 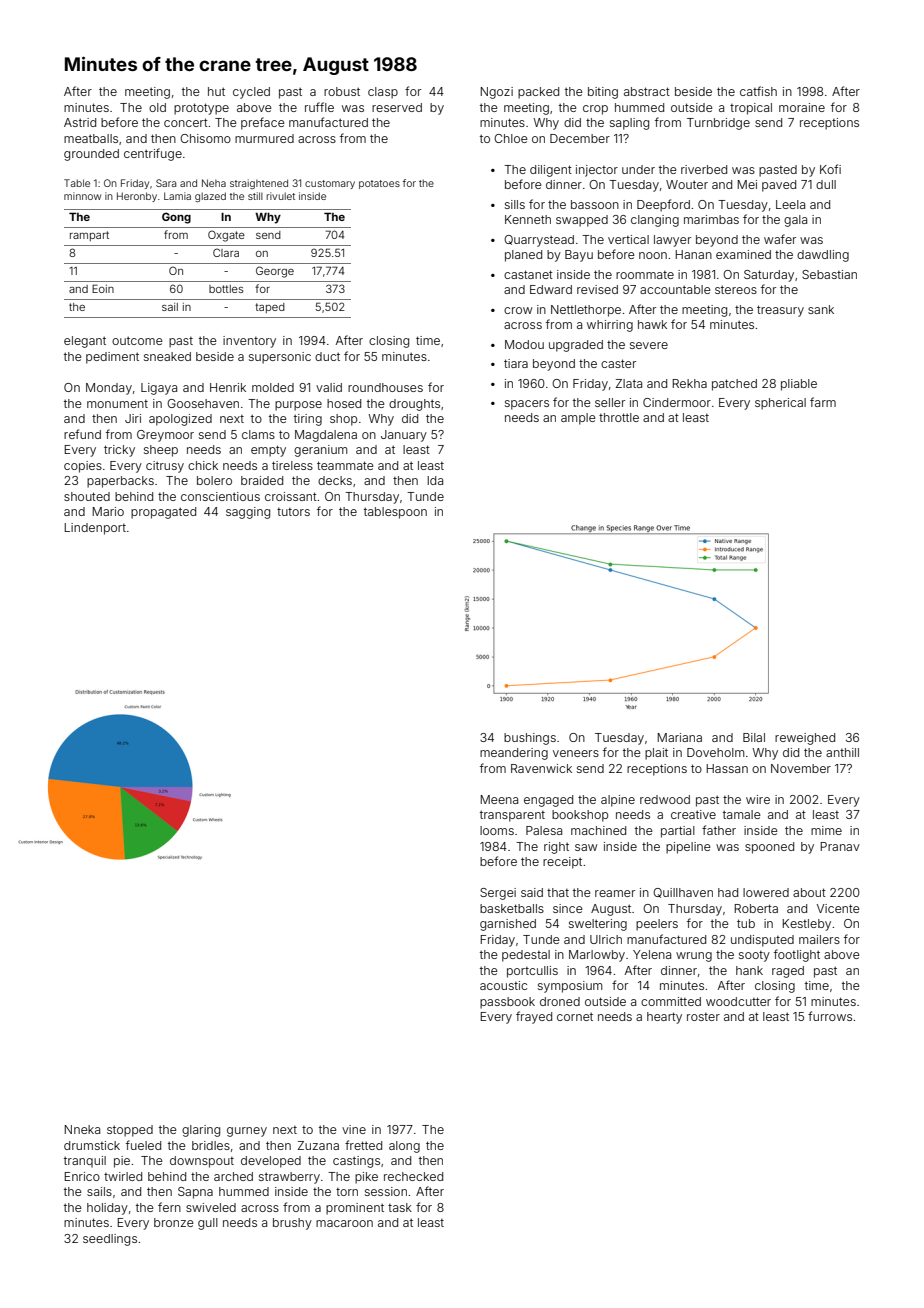 What do you see at coordinates (205, 138) in the document?
I see `Chisomo` at bounding box center [205, 138].
